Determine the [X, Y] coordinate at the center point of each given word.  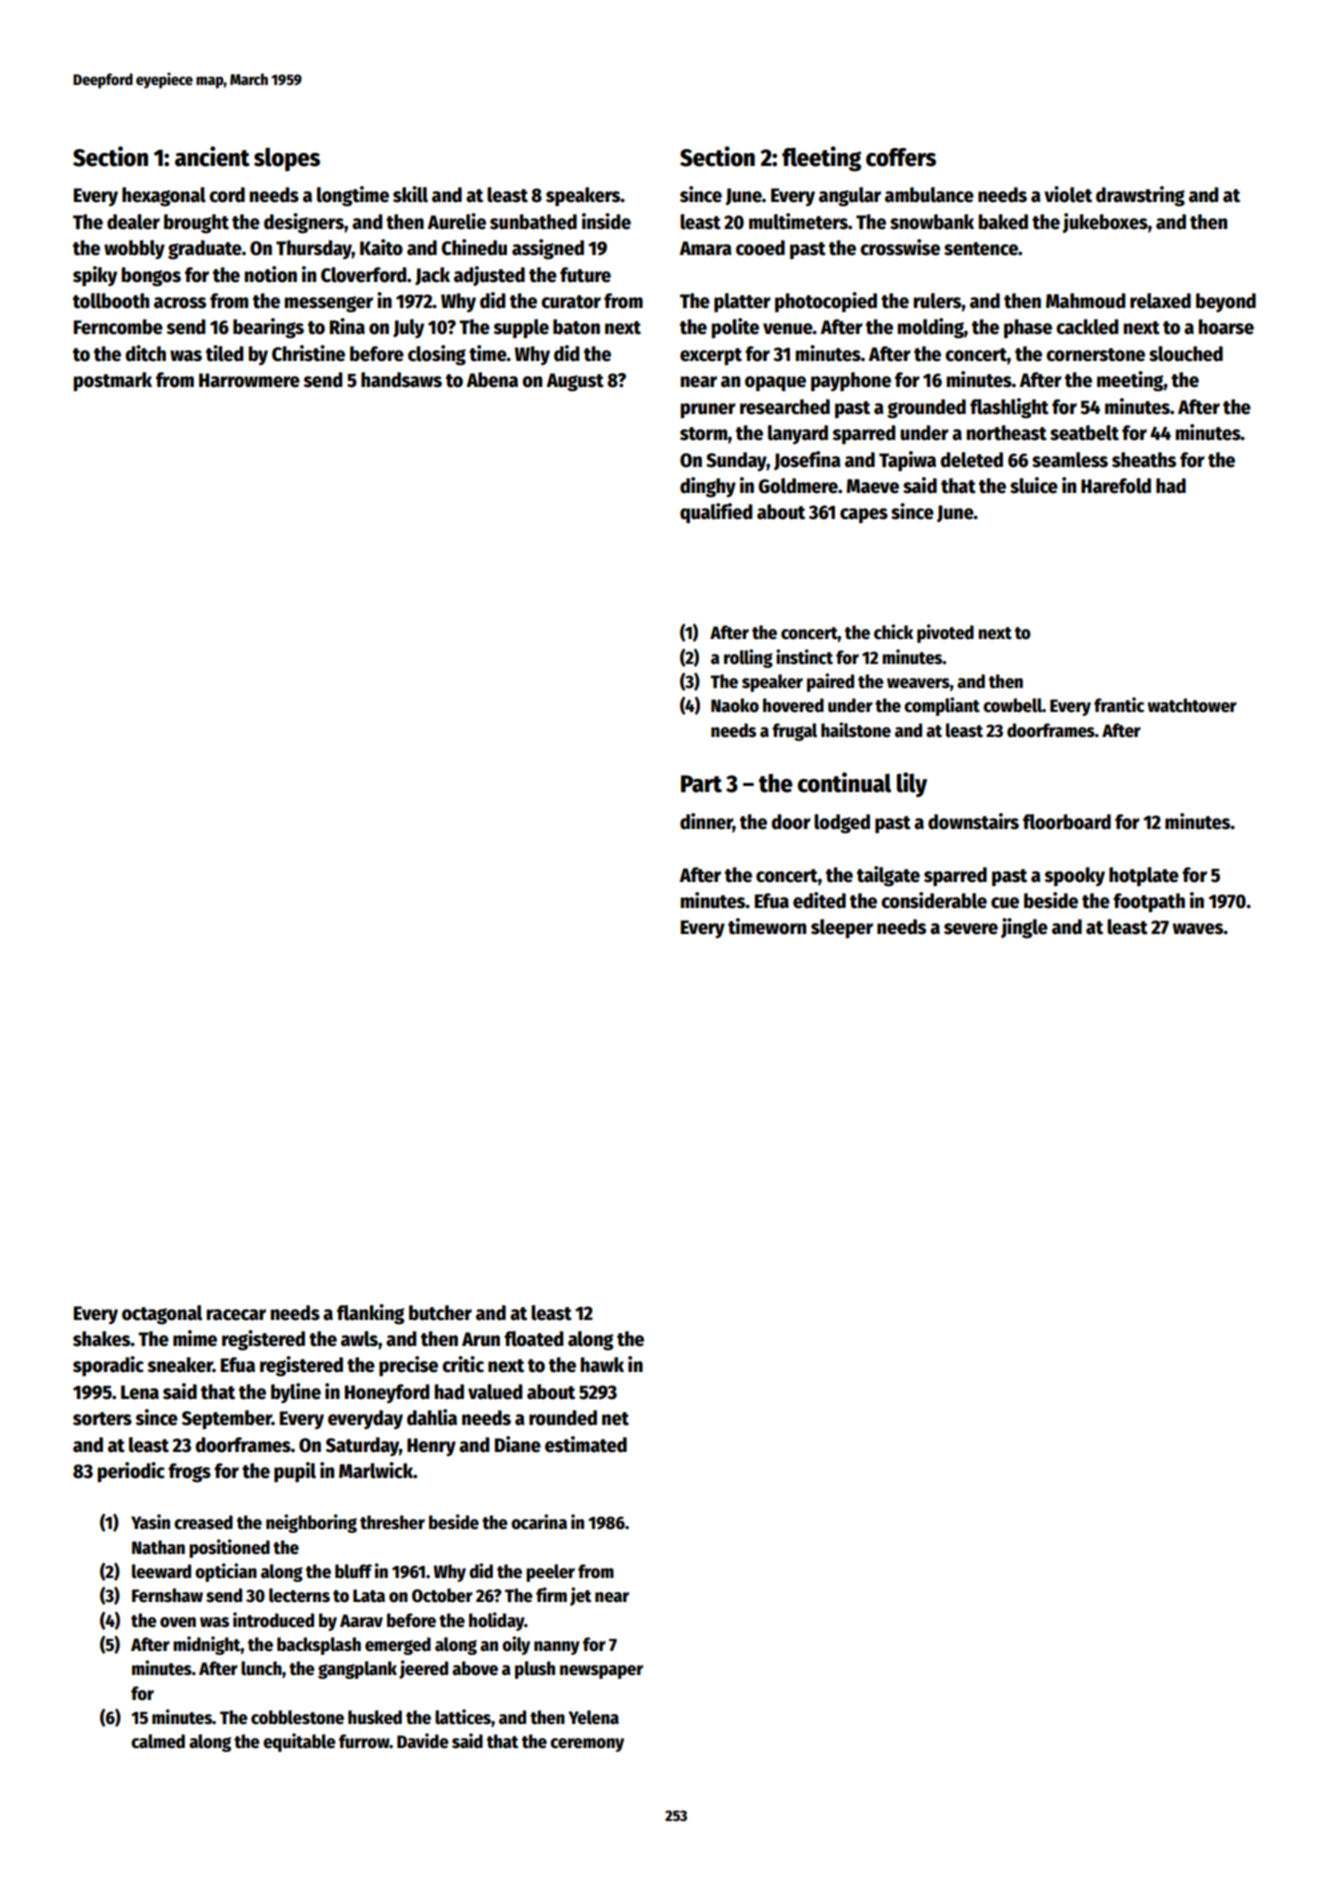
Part [701, 784]
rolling [748, 658]
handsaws [401, 380]
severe [971, 929]
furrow [364, 1741]
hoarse [1226, 327]
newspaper [601, 1672]
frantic [1119, 705]
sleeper [842, 929]
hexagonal [164, 197]
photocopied [826, 302]
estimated [586, 1444]
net [615, 1419]
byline [296, 1393]
